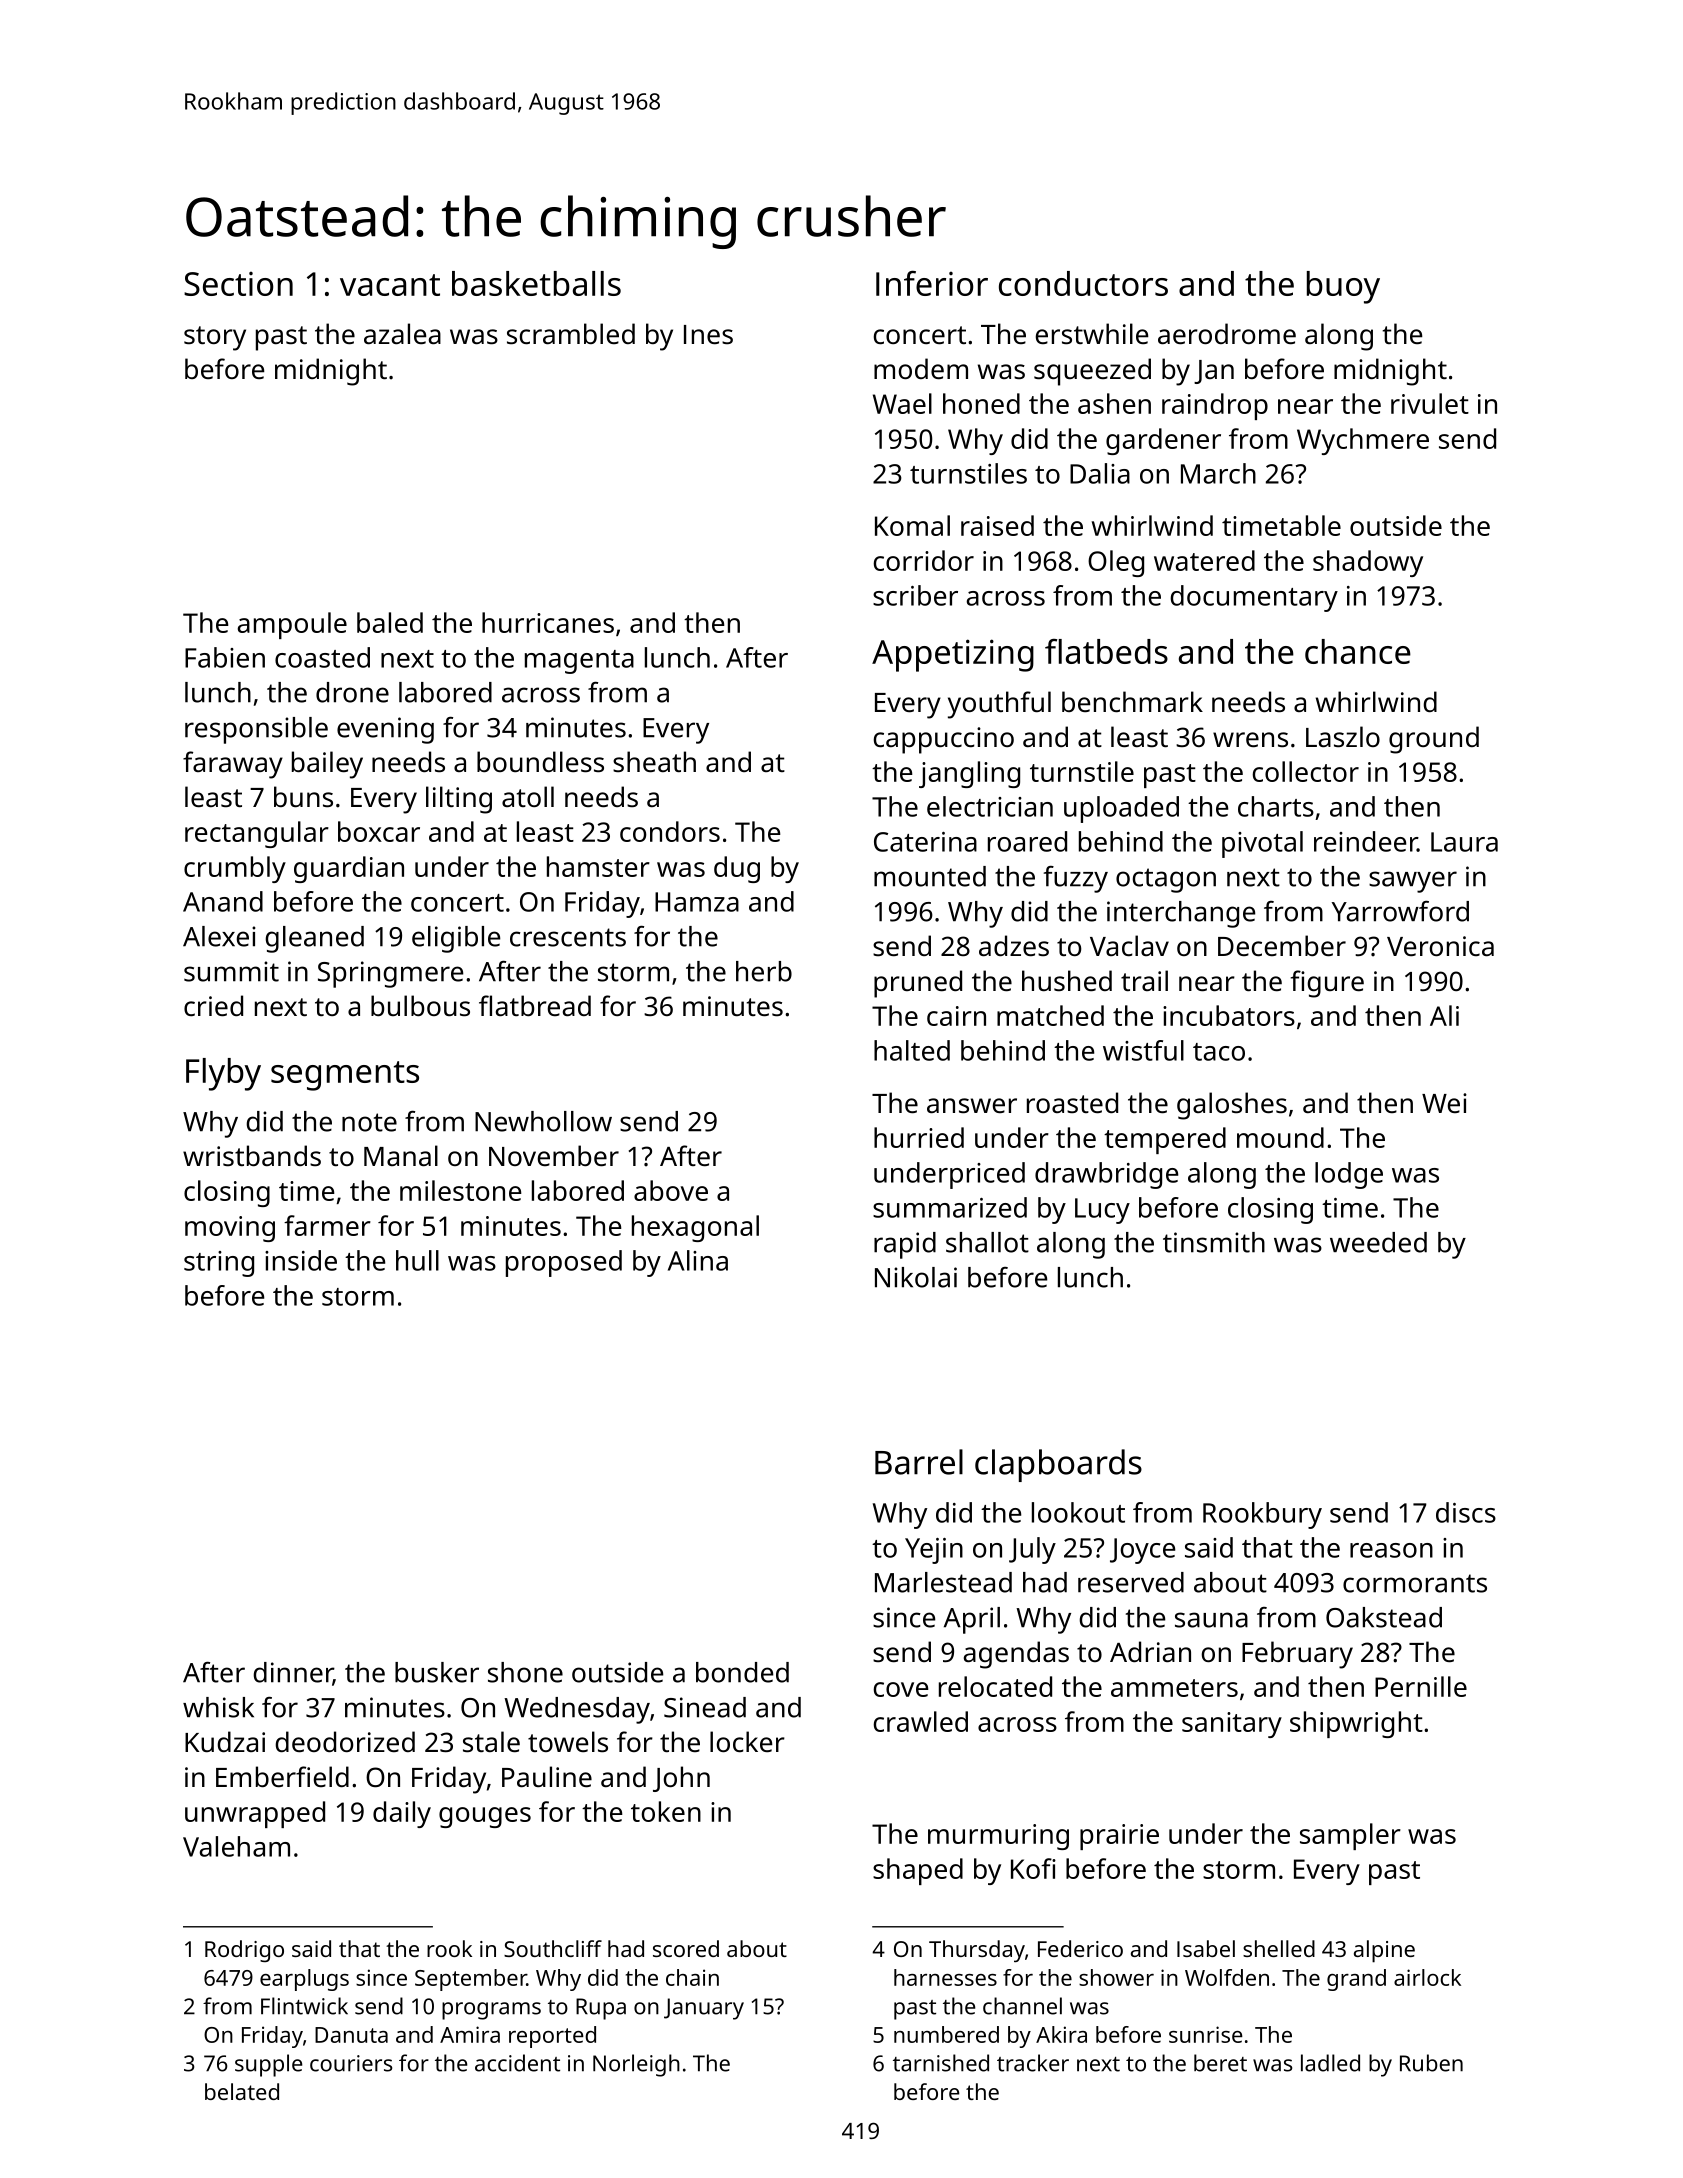 This screenshot has height=2178, width=1683. I want to click on dug, so click(737, 869).
